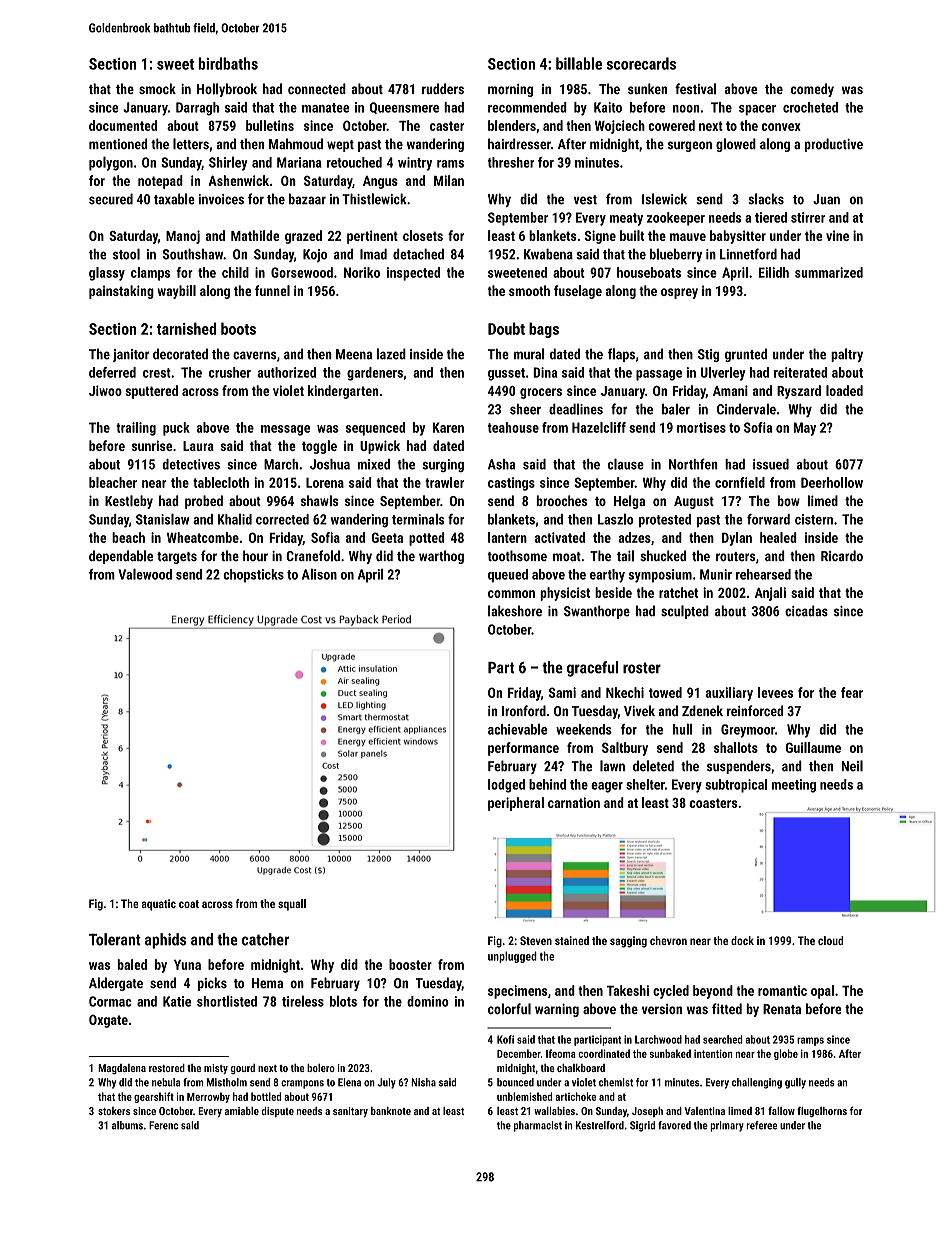 The height and width of the screenshot is (1233, 952). What do you see at coordinates (685, 612) in the screenshot?
I see `sculpted` at bounding box center [685, 612].
